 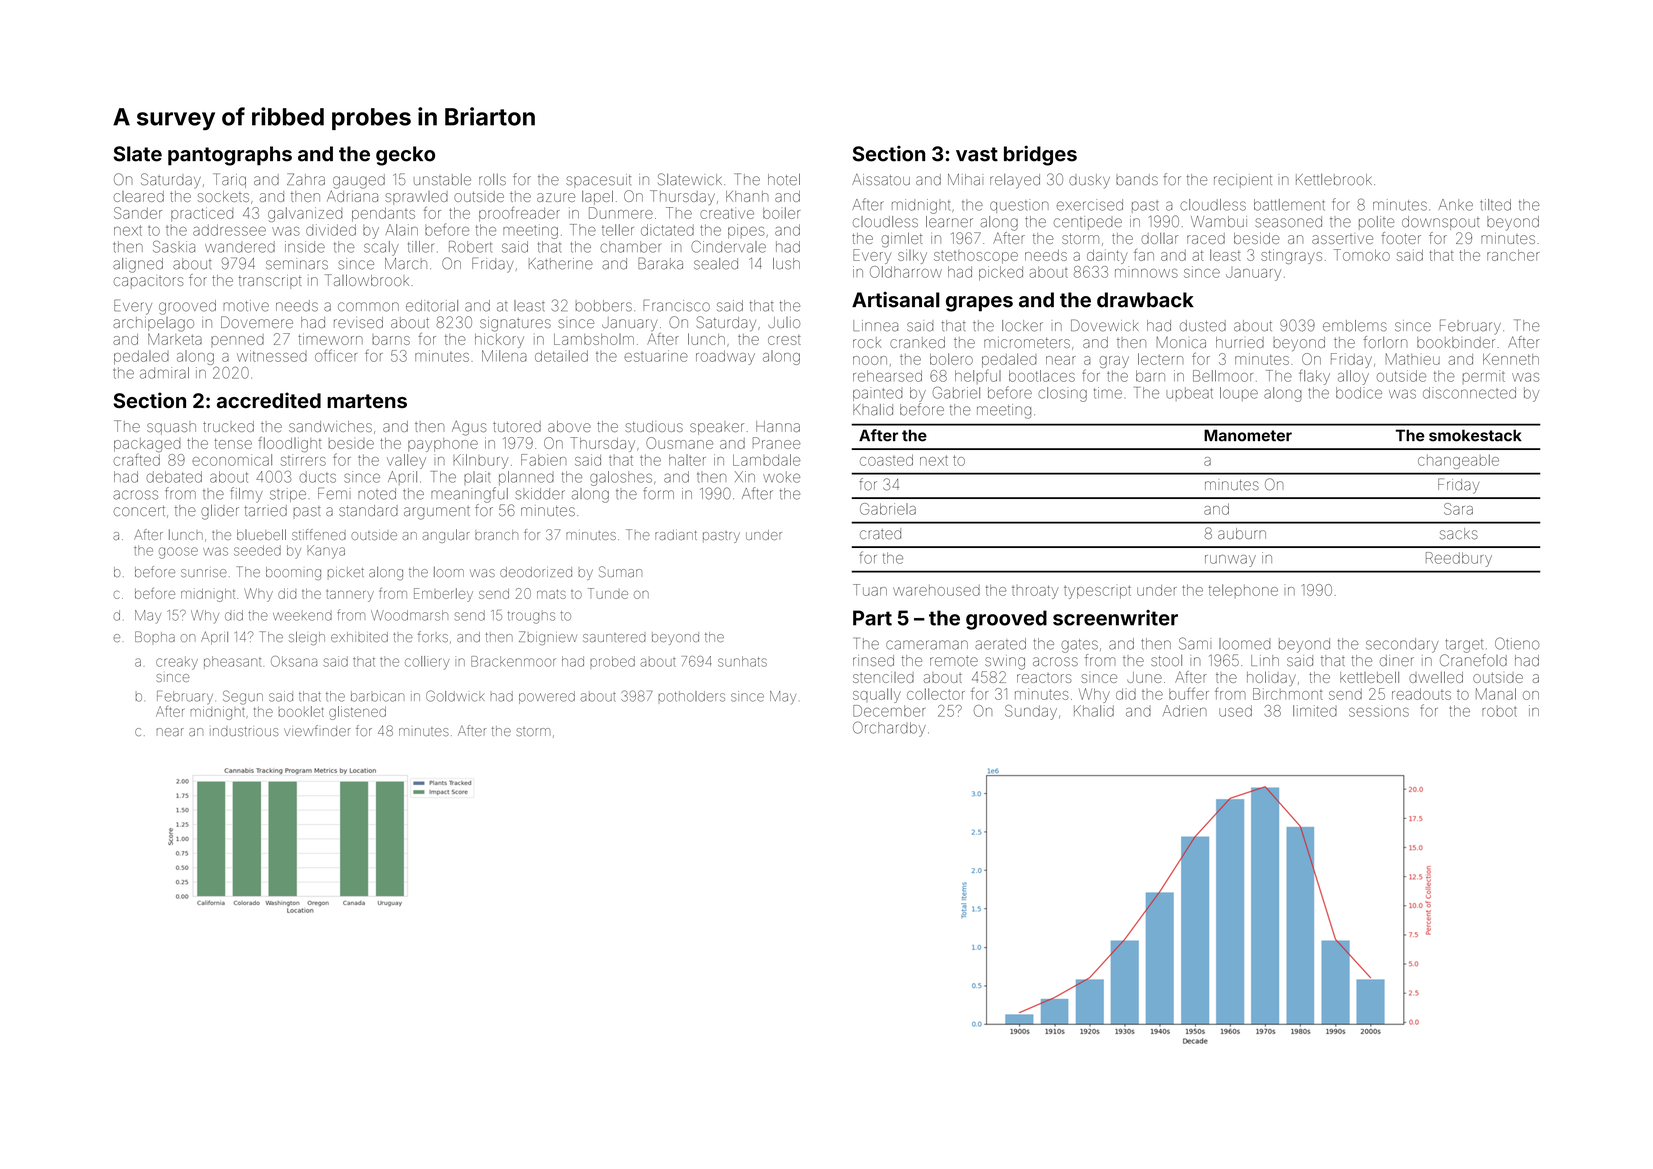 What do you see at coordinates (138, 213) in the document?
I see `Sander` at bounding box center [138, 213].
